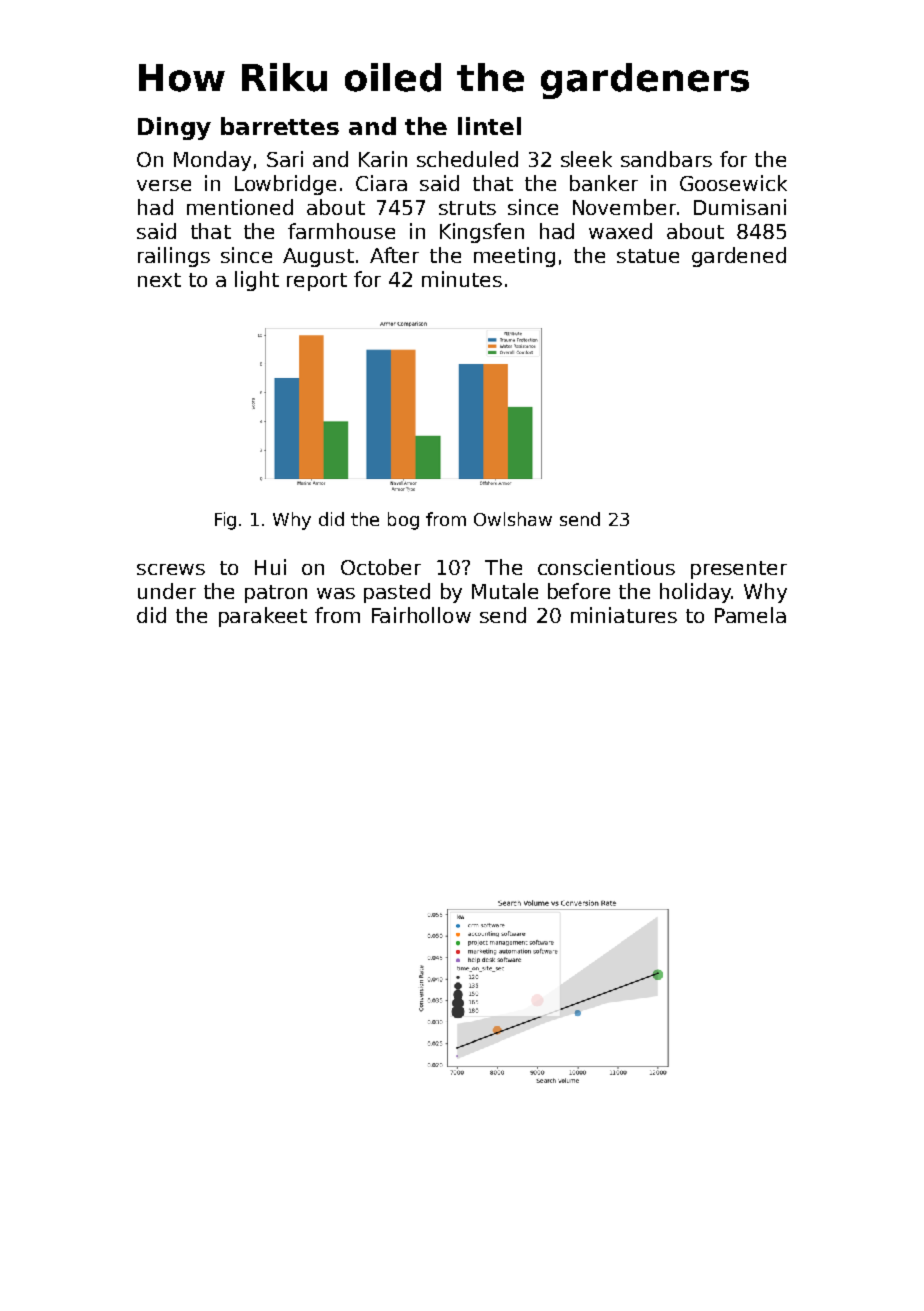  I want to click on Fairhollow, so click(421, 615).
